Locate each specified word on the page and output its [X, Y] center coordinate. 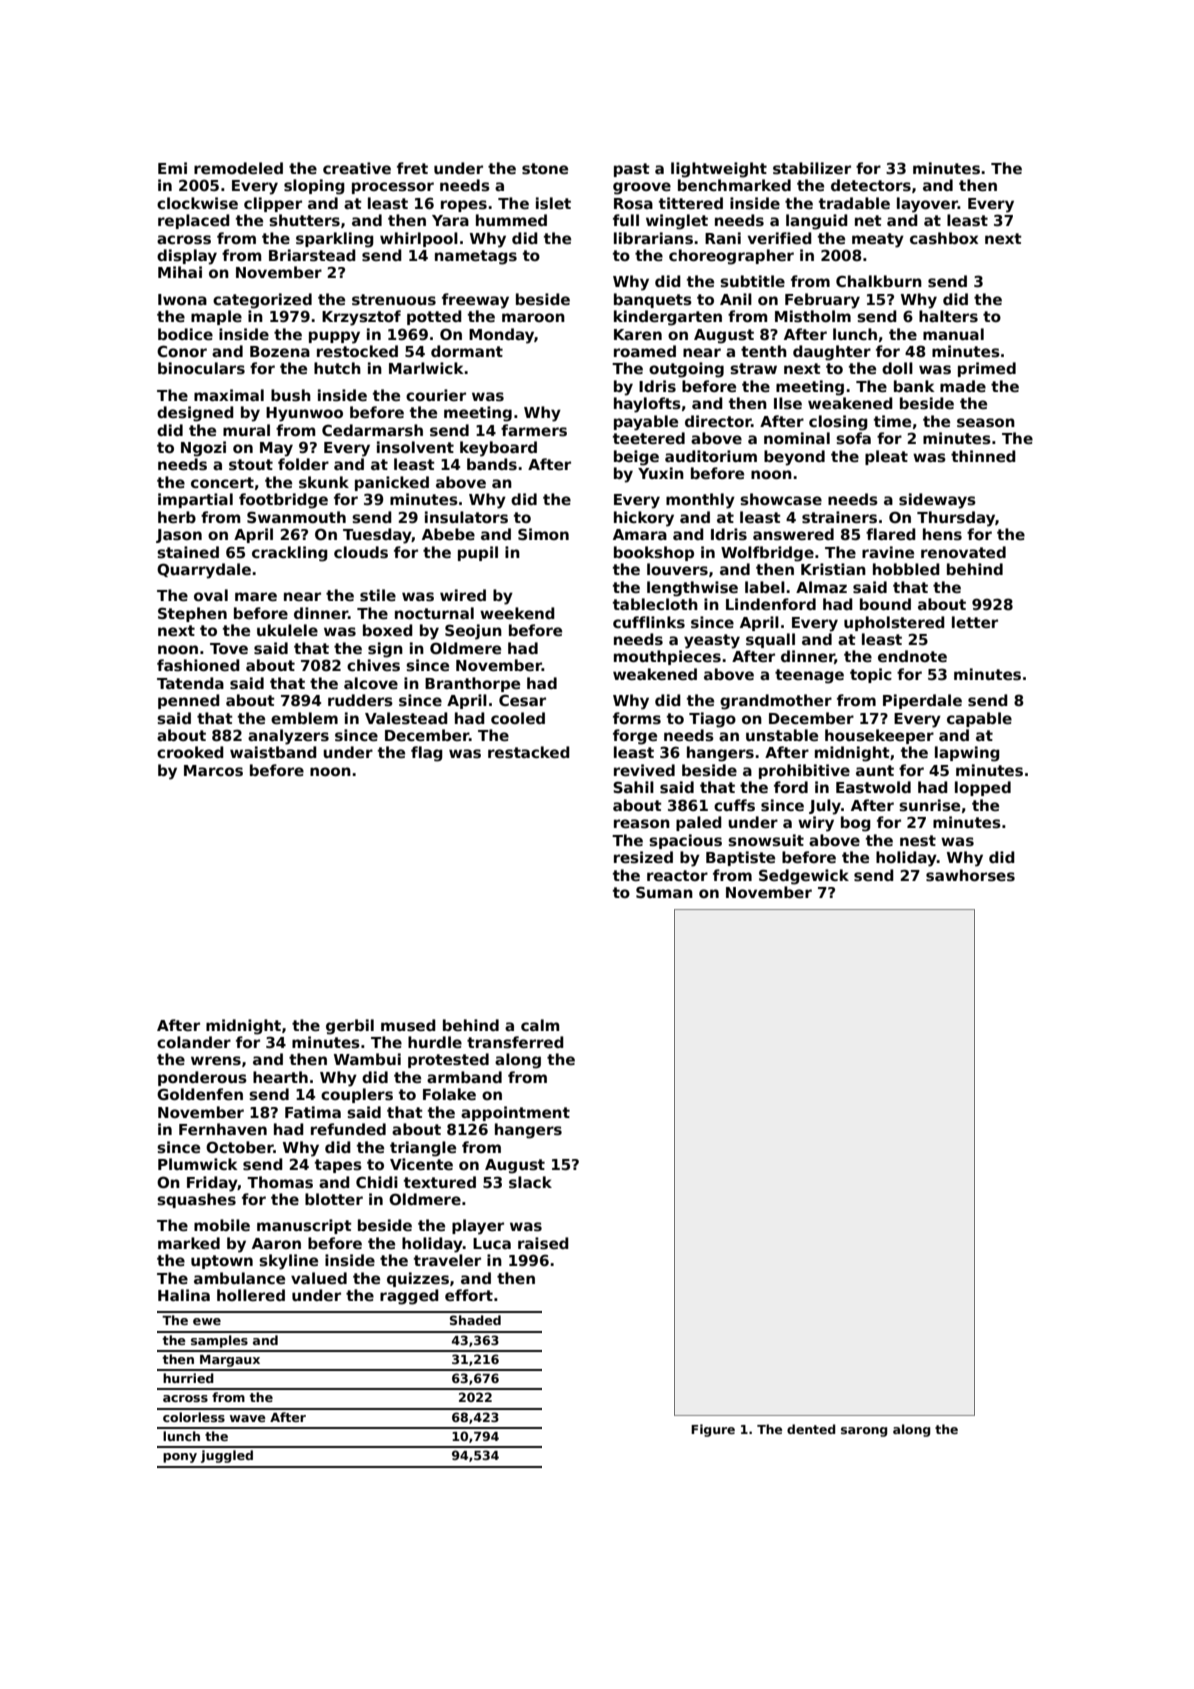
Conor [182, 351]
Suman [664, 892]
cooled [518, 718]
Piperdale [922, 701]
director [718, 421]
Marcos [213, 770]
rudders [360, 700]
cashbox [944, 238]
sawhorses [970, 875]
